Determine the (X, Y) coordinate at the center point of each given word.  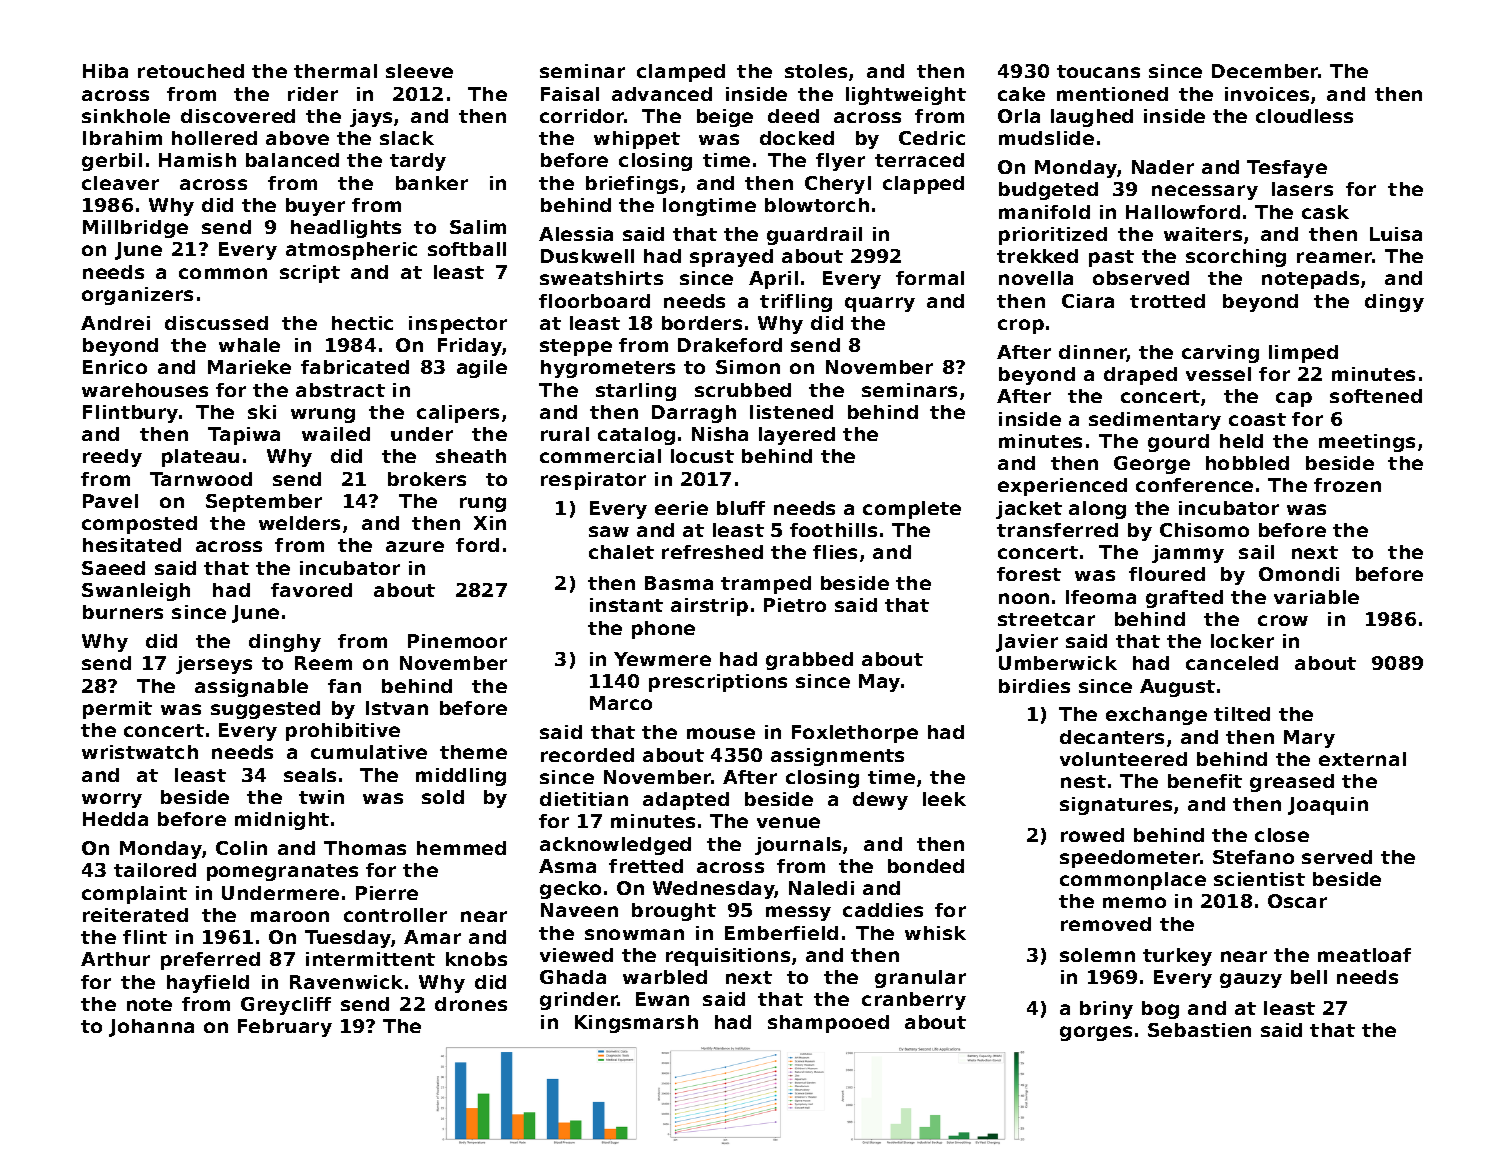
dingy (1394, 303)
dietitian (584, 799)
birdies (1034, 686)
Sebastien (1199, 1030)
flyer (840, 162)
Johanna (151, 1028)
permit (117, 710)
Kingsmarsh (636, 1024)
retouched (191, 71)
